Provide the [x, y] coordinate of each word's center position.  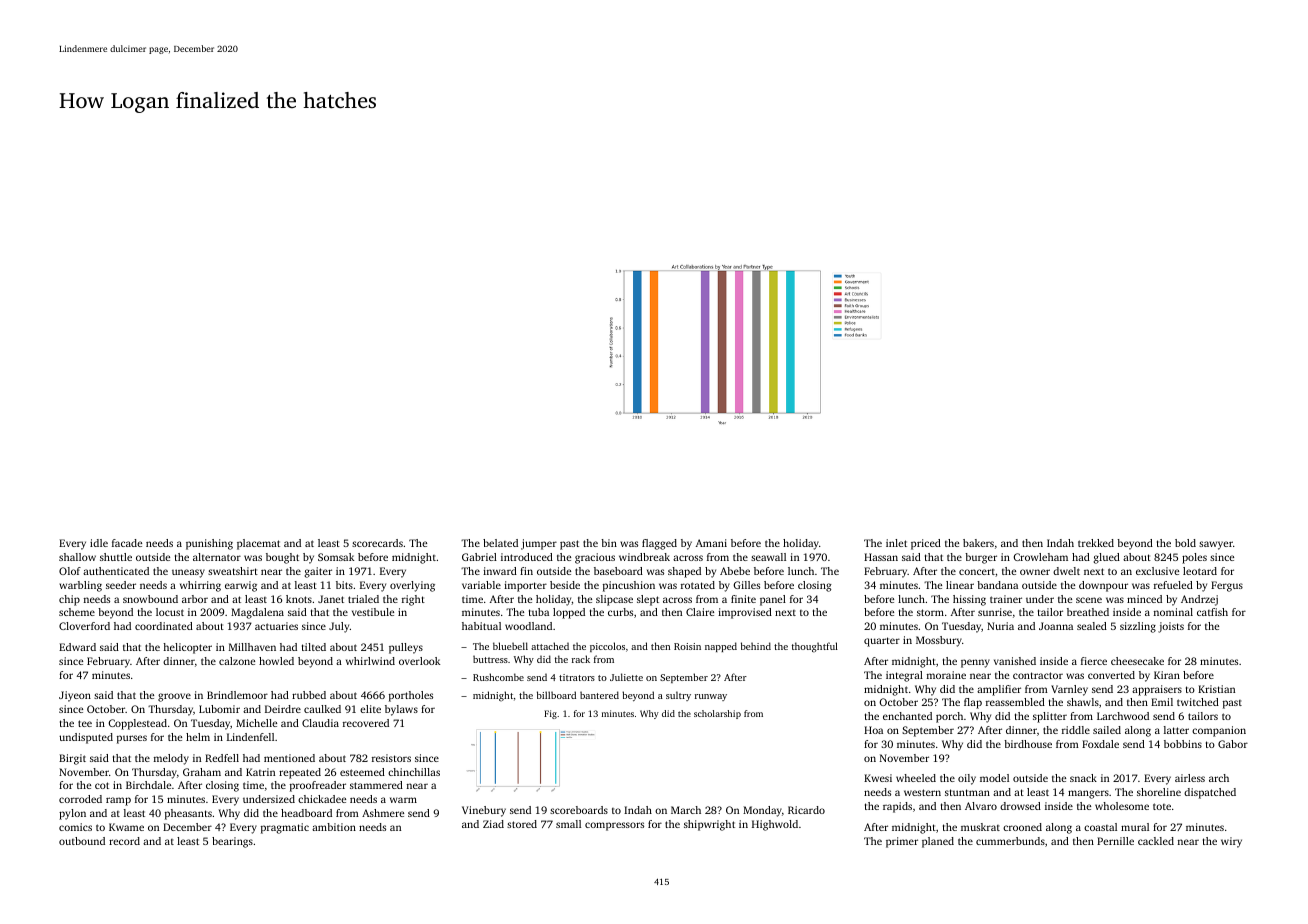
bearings [232, 842]
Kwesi [878, 778]
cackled [1156, 841]
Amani [711, 543]
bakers [978, 543]
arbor [195, 599]
